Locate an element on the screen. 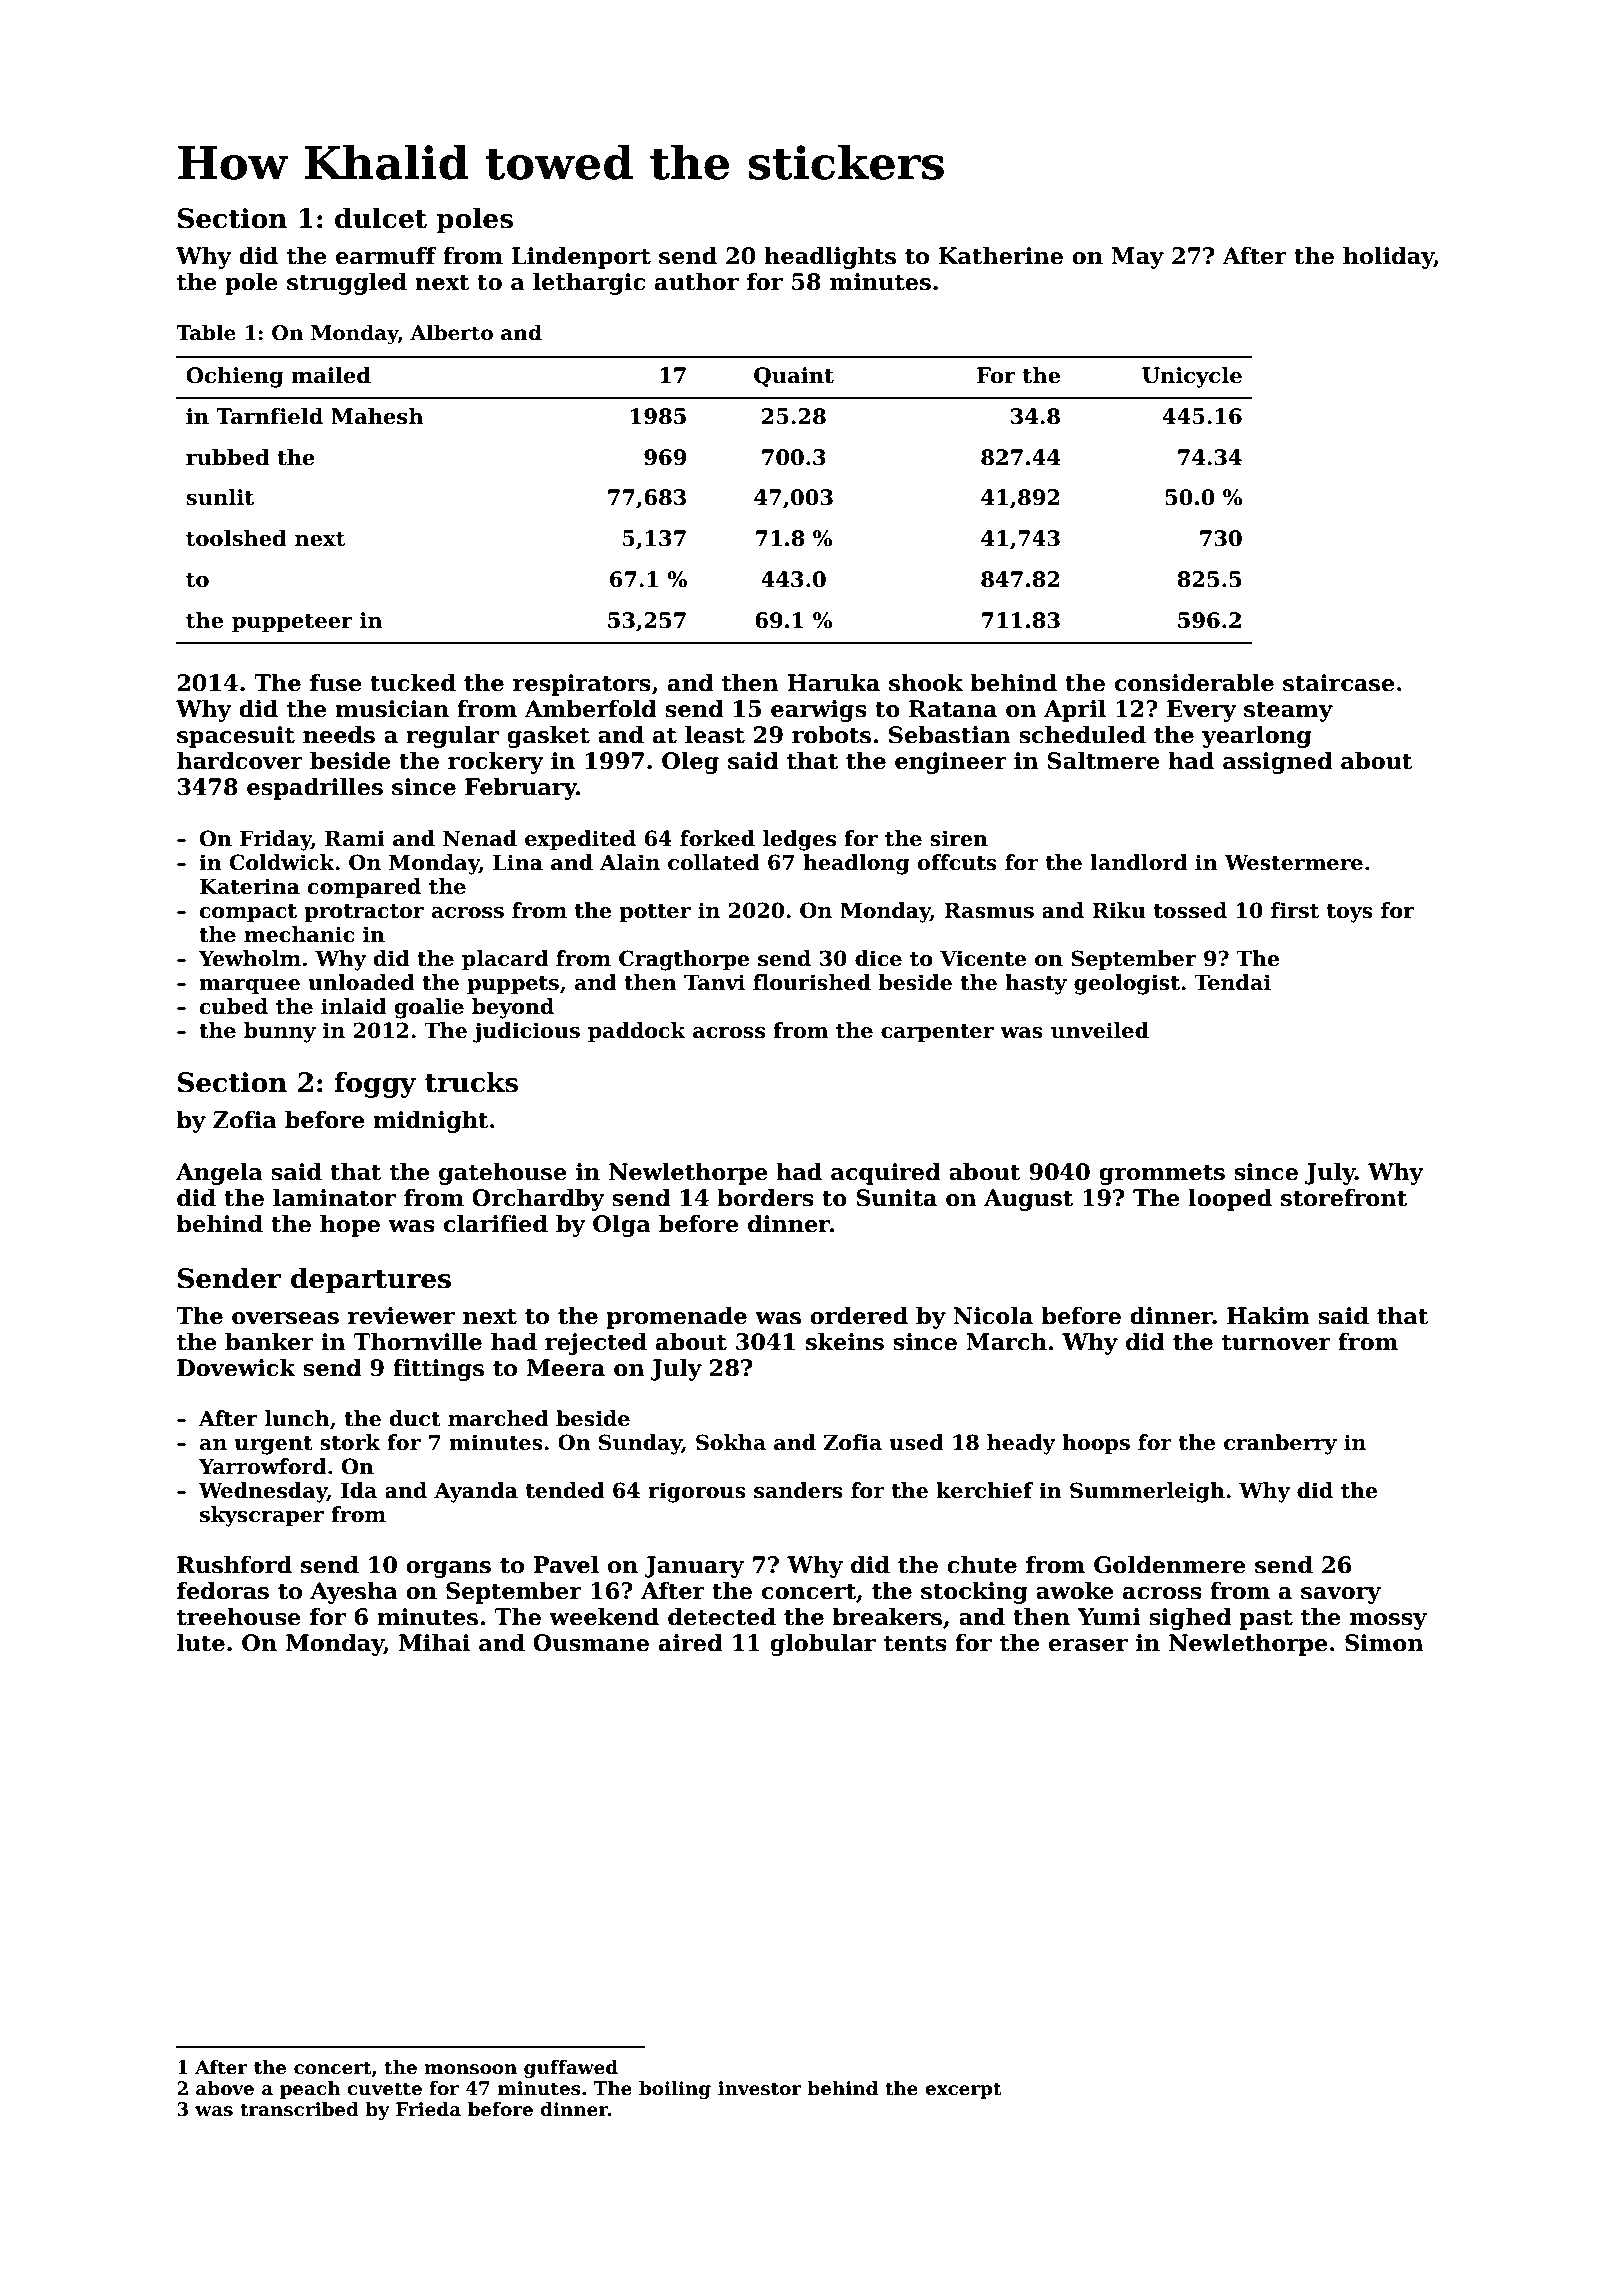  unloaded is located at coordinates (361, 982).
